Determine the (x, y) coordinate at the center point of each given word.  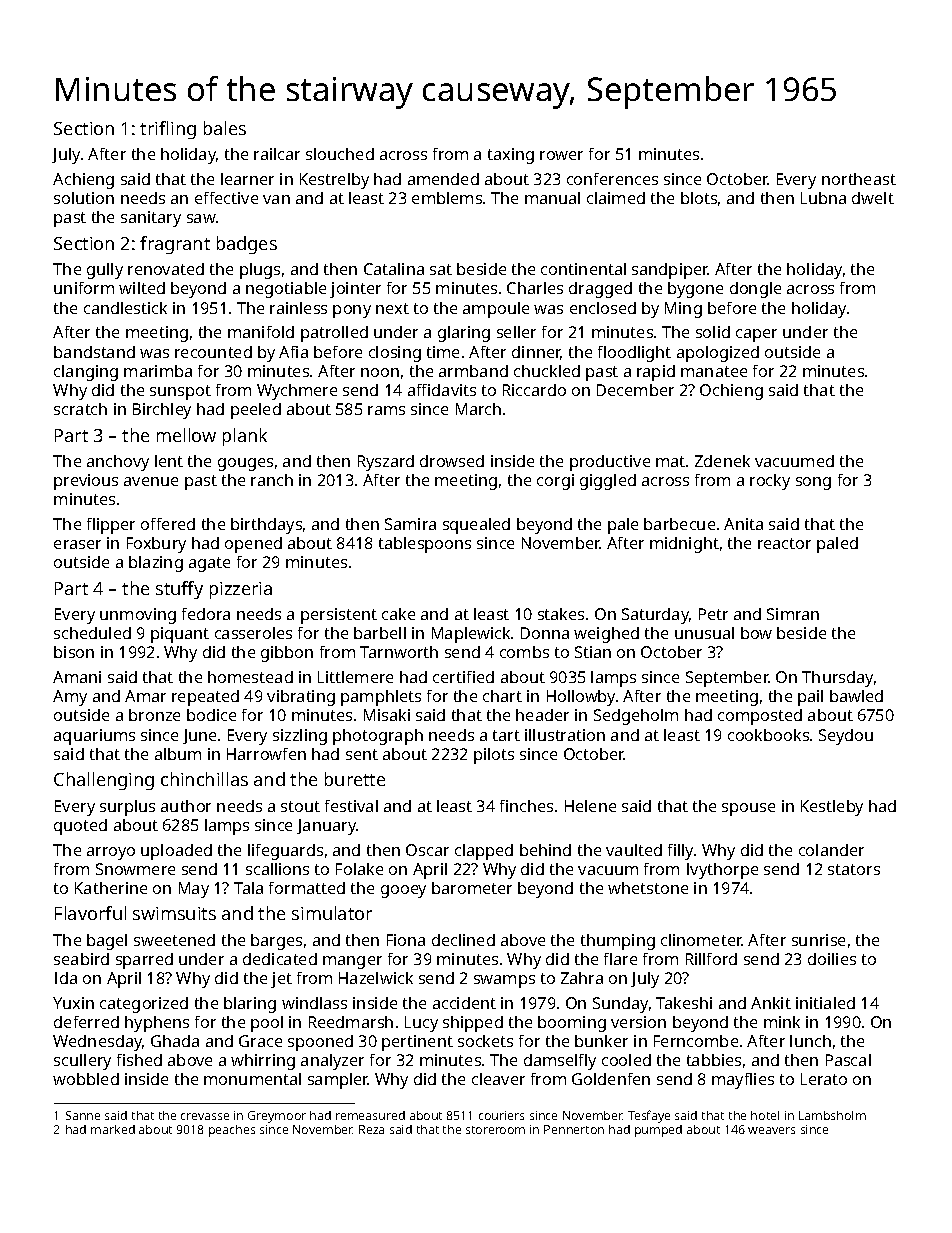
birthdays (266, 526)
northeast (859, 179)
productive (610, 463)
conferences (612, 179)
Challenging (104, 781)
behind (545, 850)
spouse (748, 809)
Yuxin (73, 1003)
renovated (166, 269)
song (813, 483)
